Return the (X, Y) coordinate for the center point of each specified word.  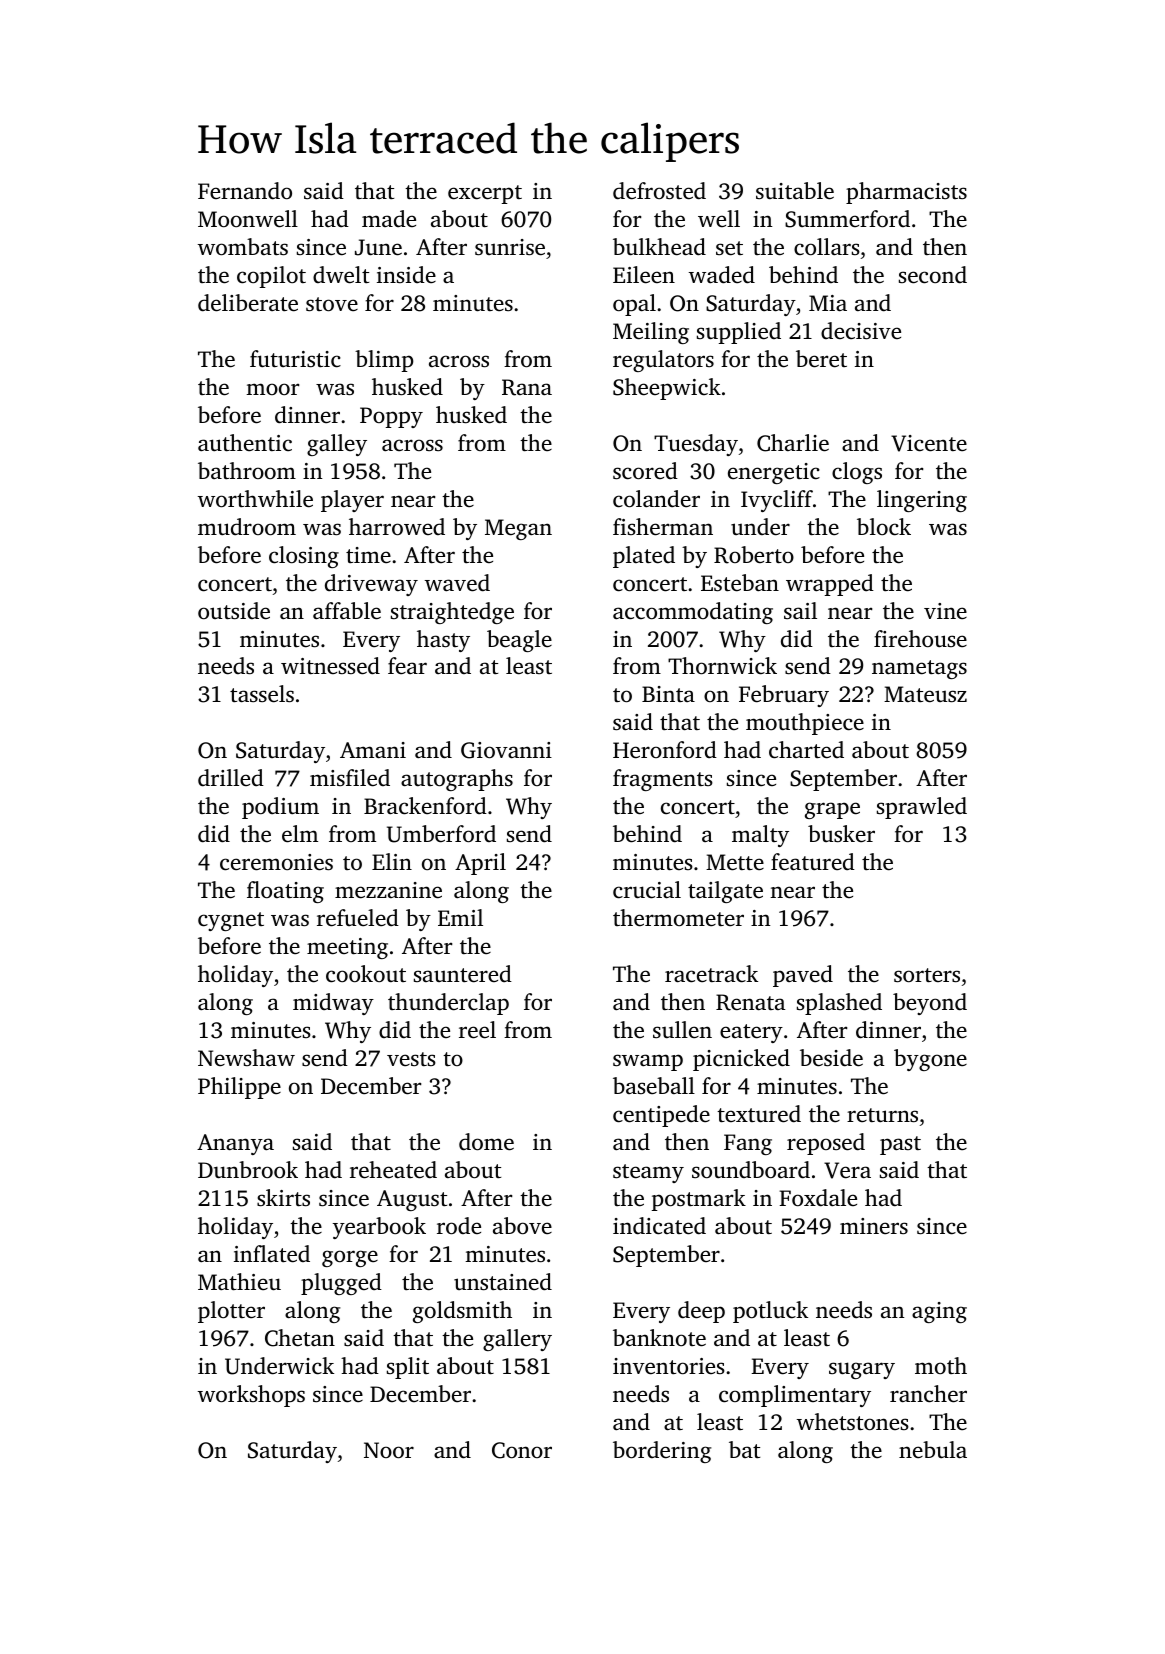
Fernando (245, 191)
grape (832, 810)
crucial (647, 890)
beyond (930, 1004)
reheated (393, 1170)
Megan (518, 529)
